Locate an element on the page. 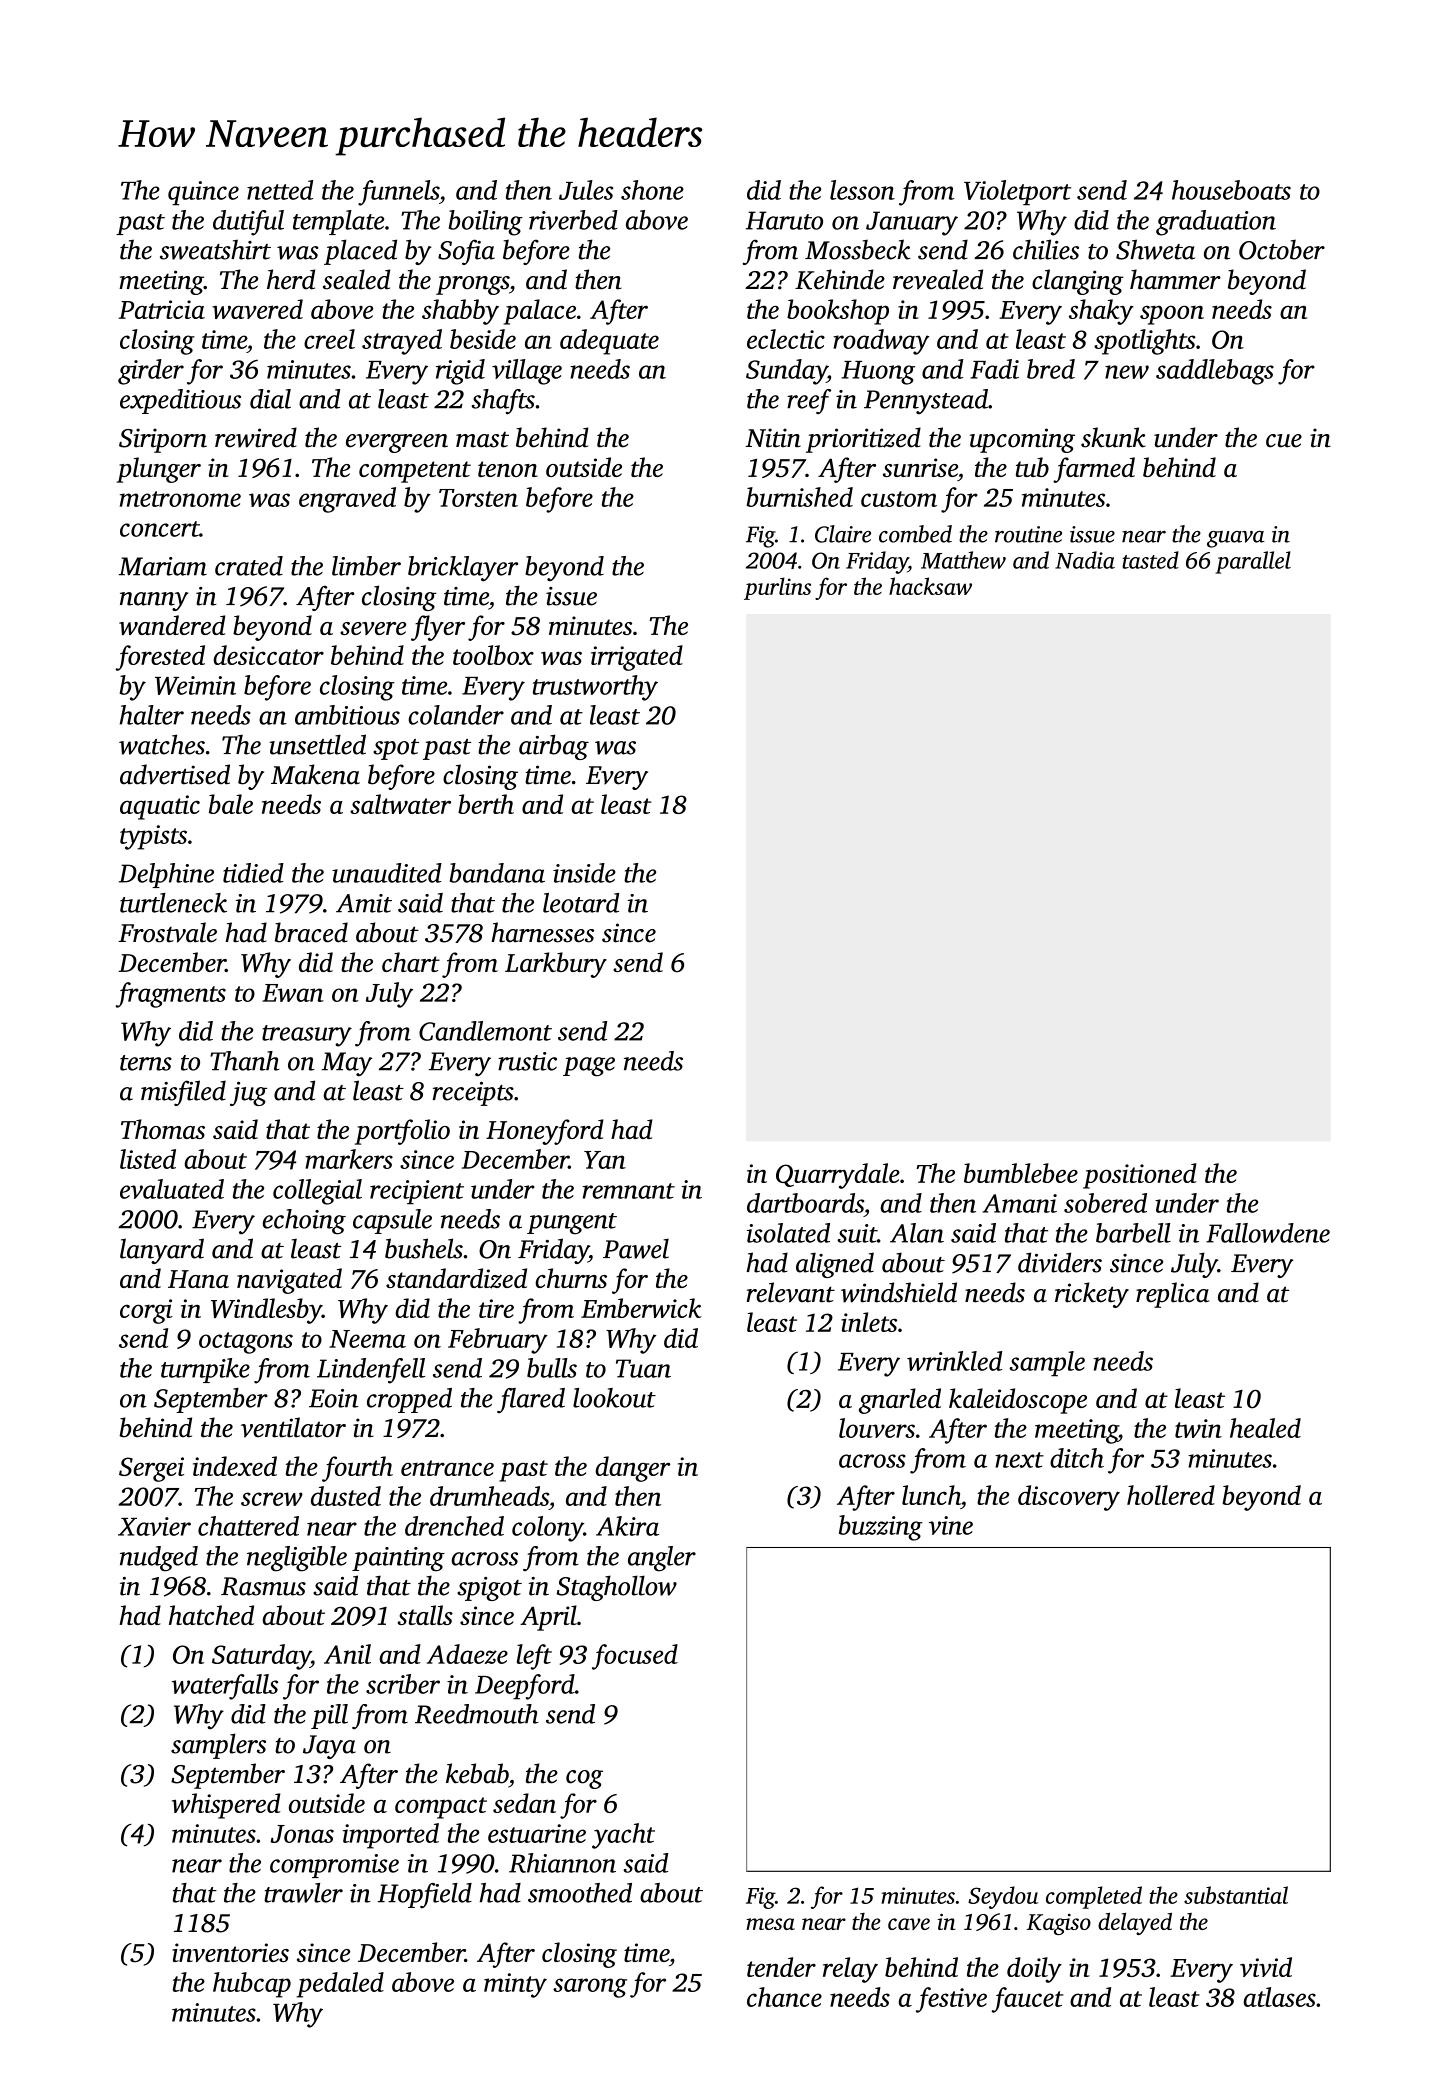 The width and height of the page is (1450, 2100). whispered is located at coordinates (226, 1806).
